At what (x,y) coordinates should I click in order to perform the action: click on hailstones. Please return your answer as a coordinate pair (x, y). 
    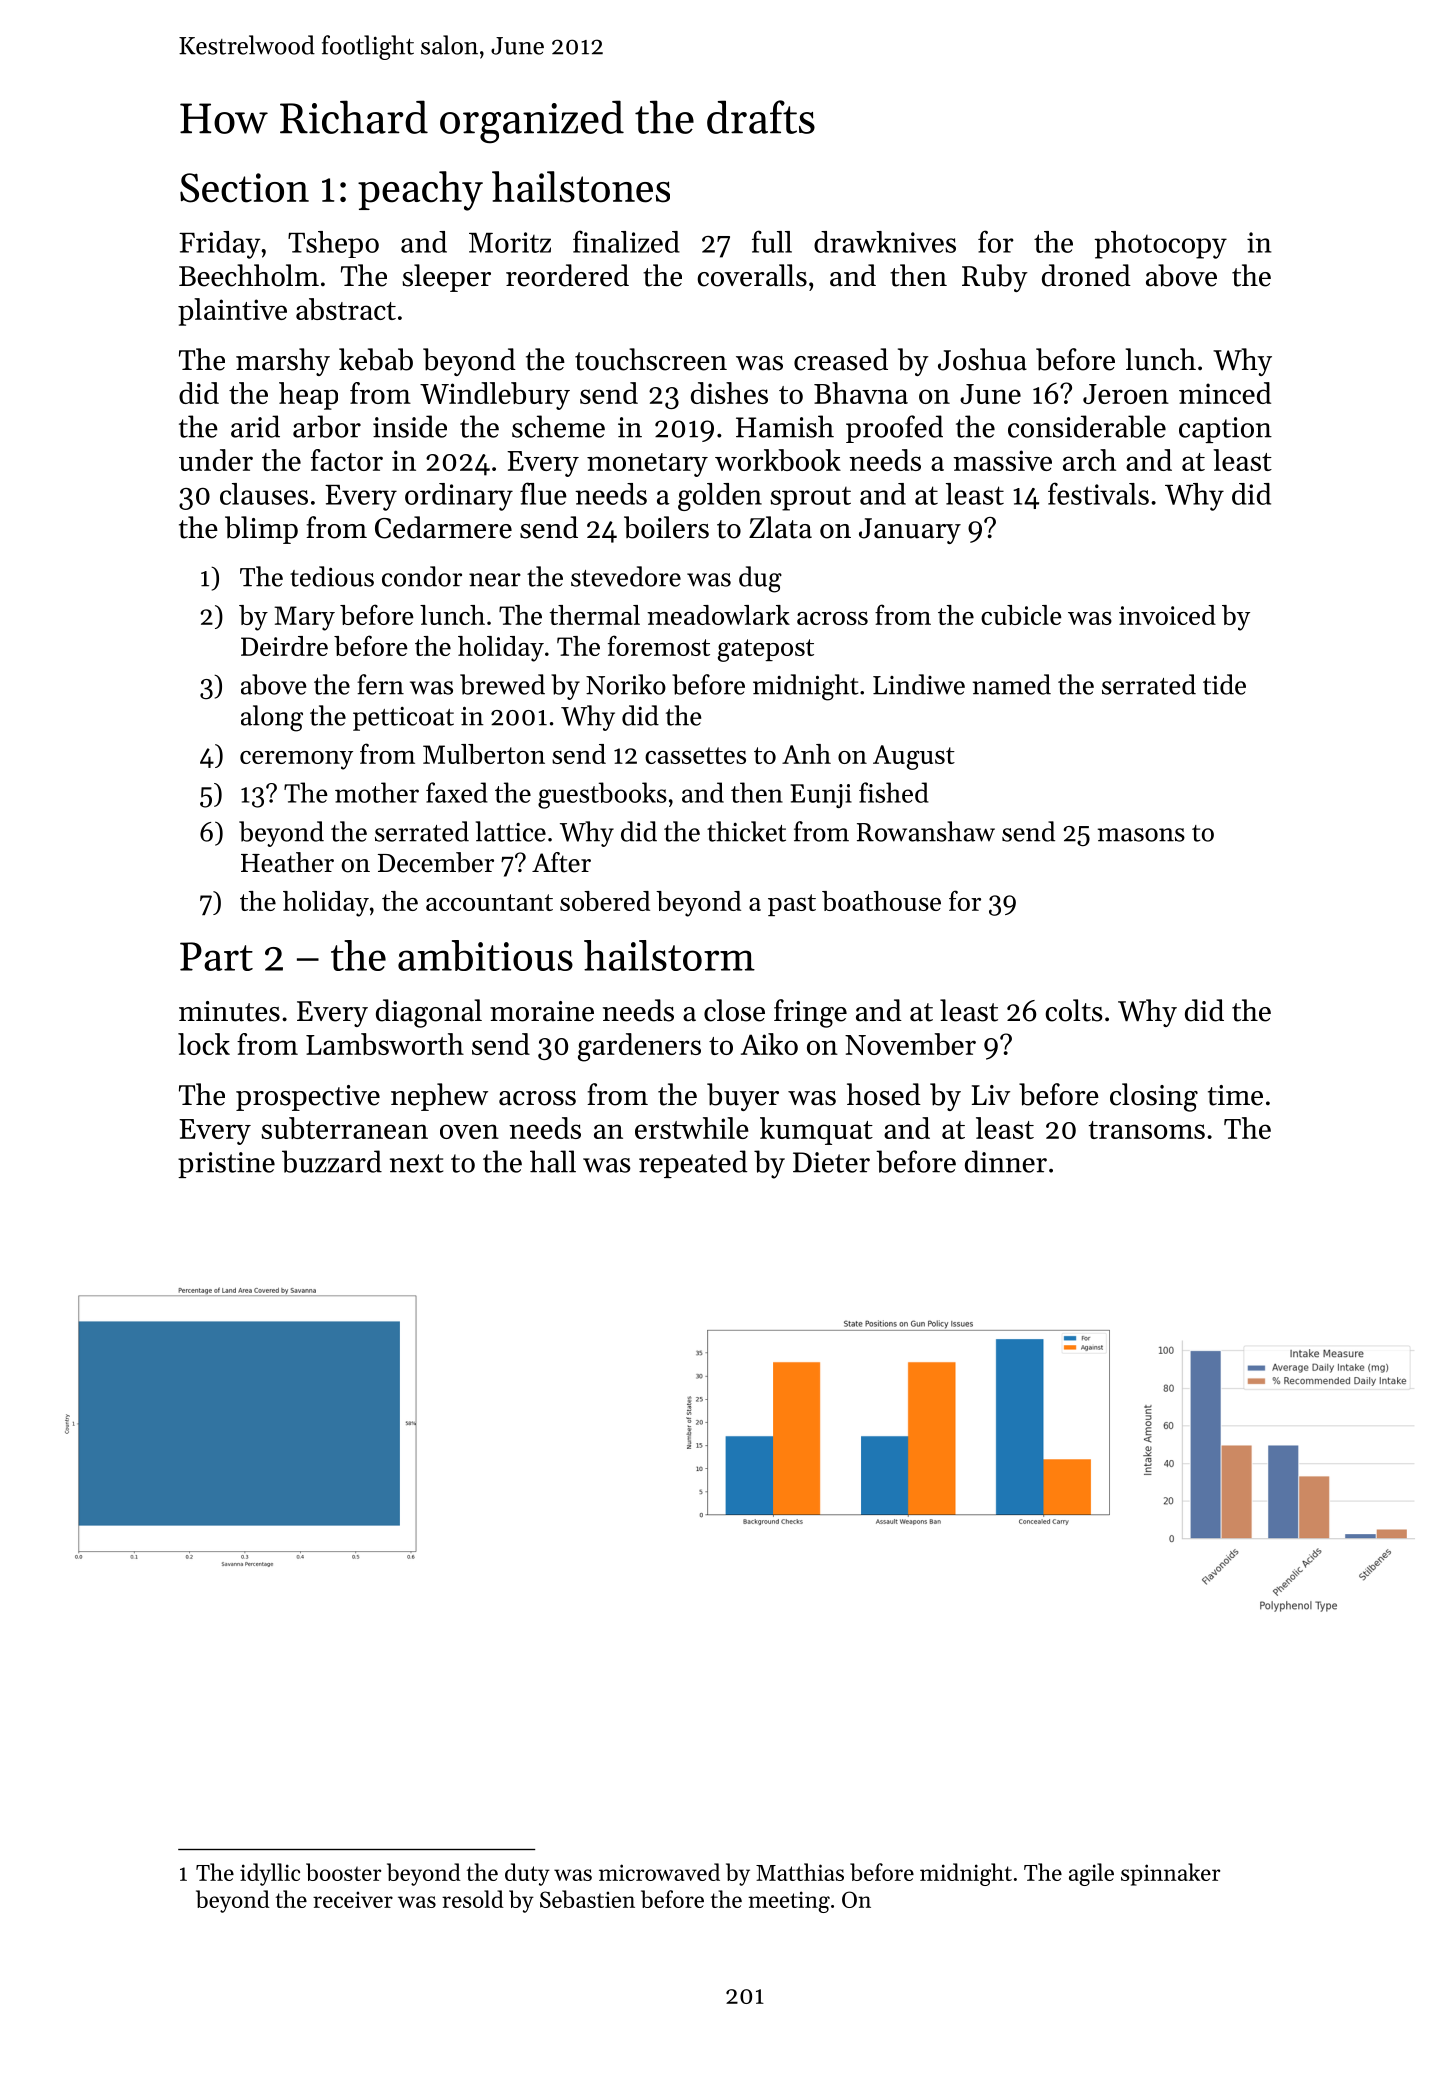
    Looking at the image, I should click on (581, 187).
